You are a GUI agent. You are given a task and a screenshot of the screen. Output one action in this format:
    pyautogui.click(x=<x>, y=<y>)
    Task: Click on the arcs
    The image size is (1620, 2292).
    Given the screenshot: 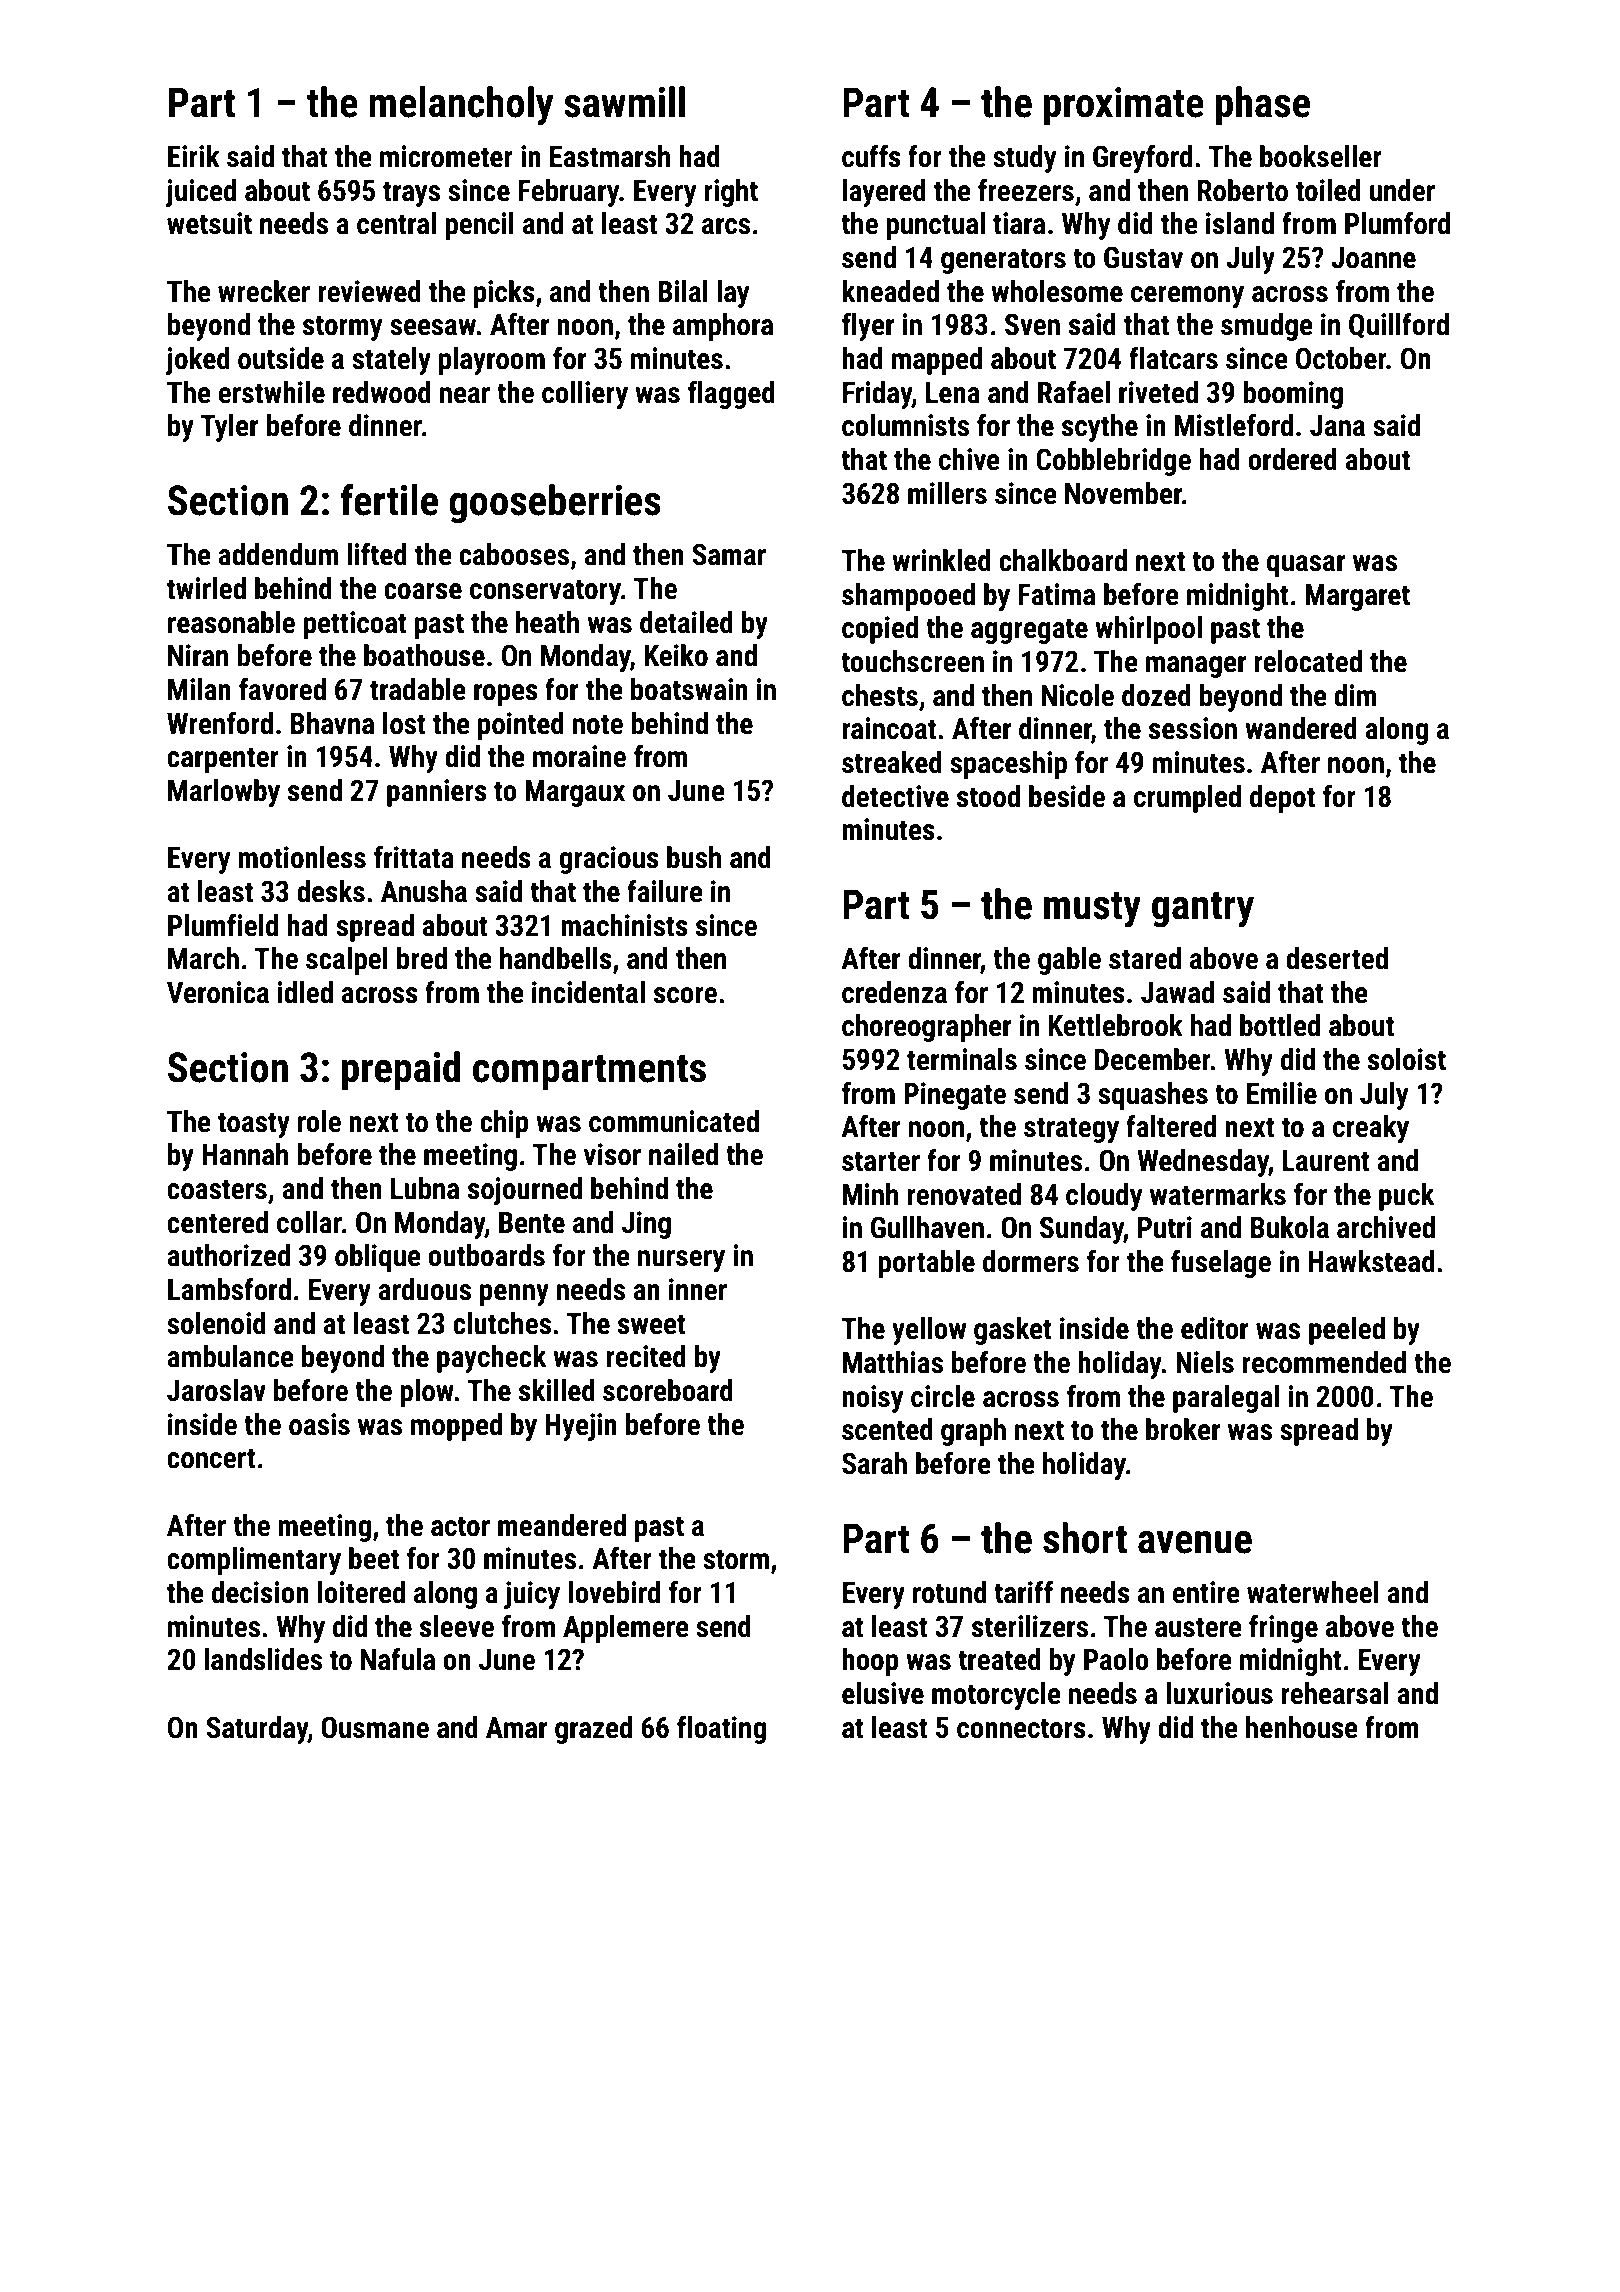 What is the action you would take?
    pyautogui.click(x=726, y=226)
